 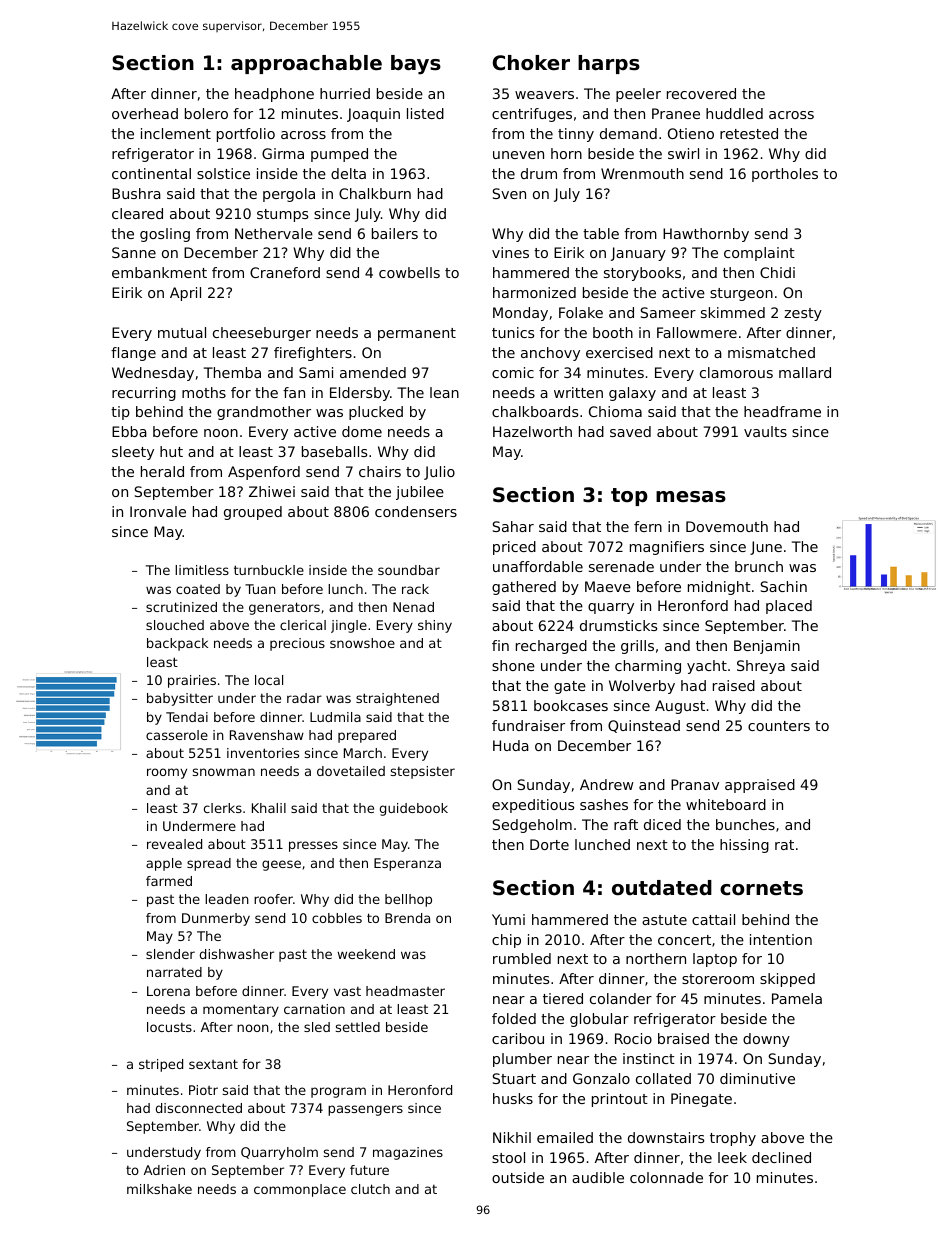 I want to click on collated, so click(x=663, y=1078).
